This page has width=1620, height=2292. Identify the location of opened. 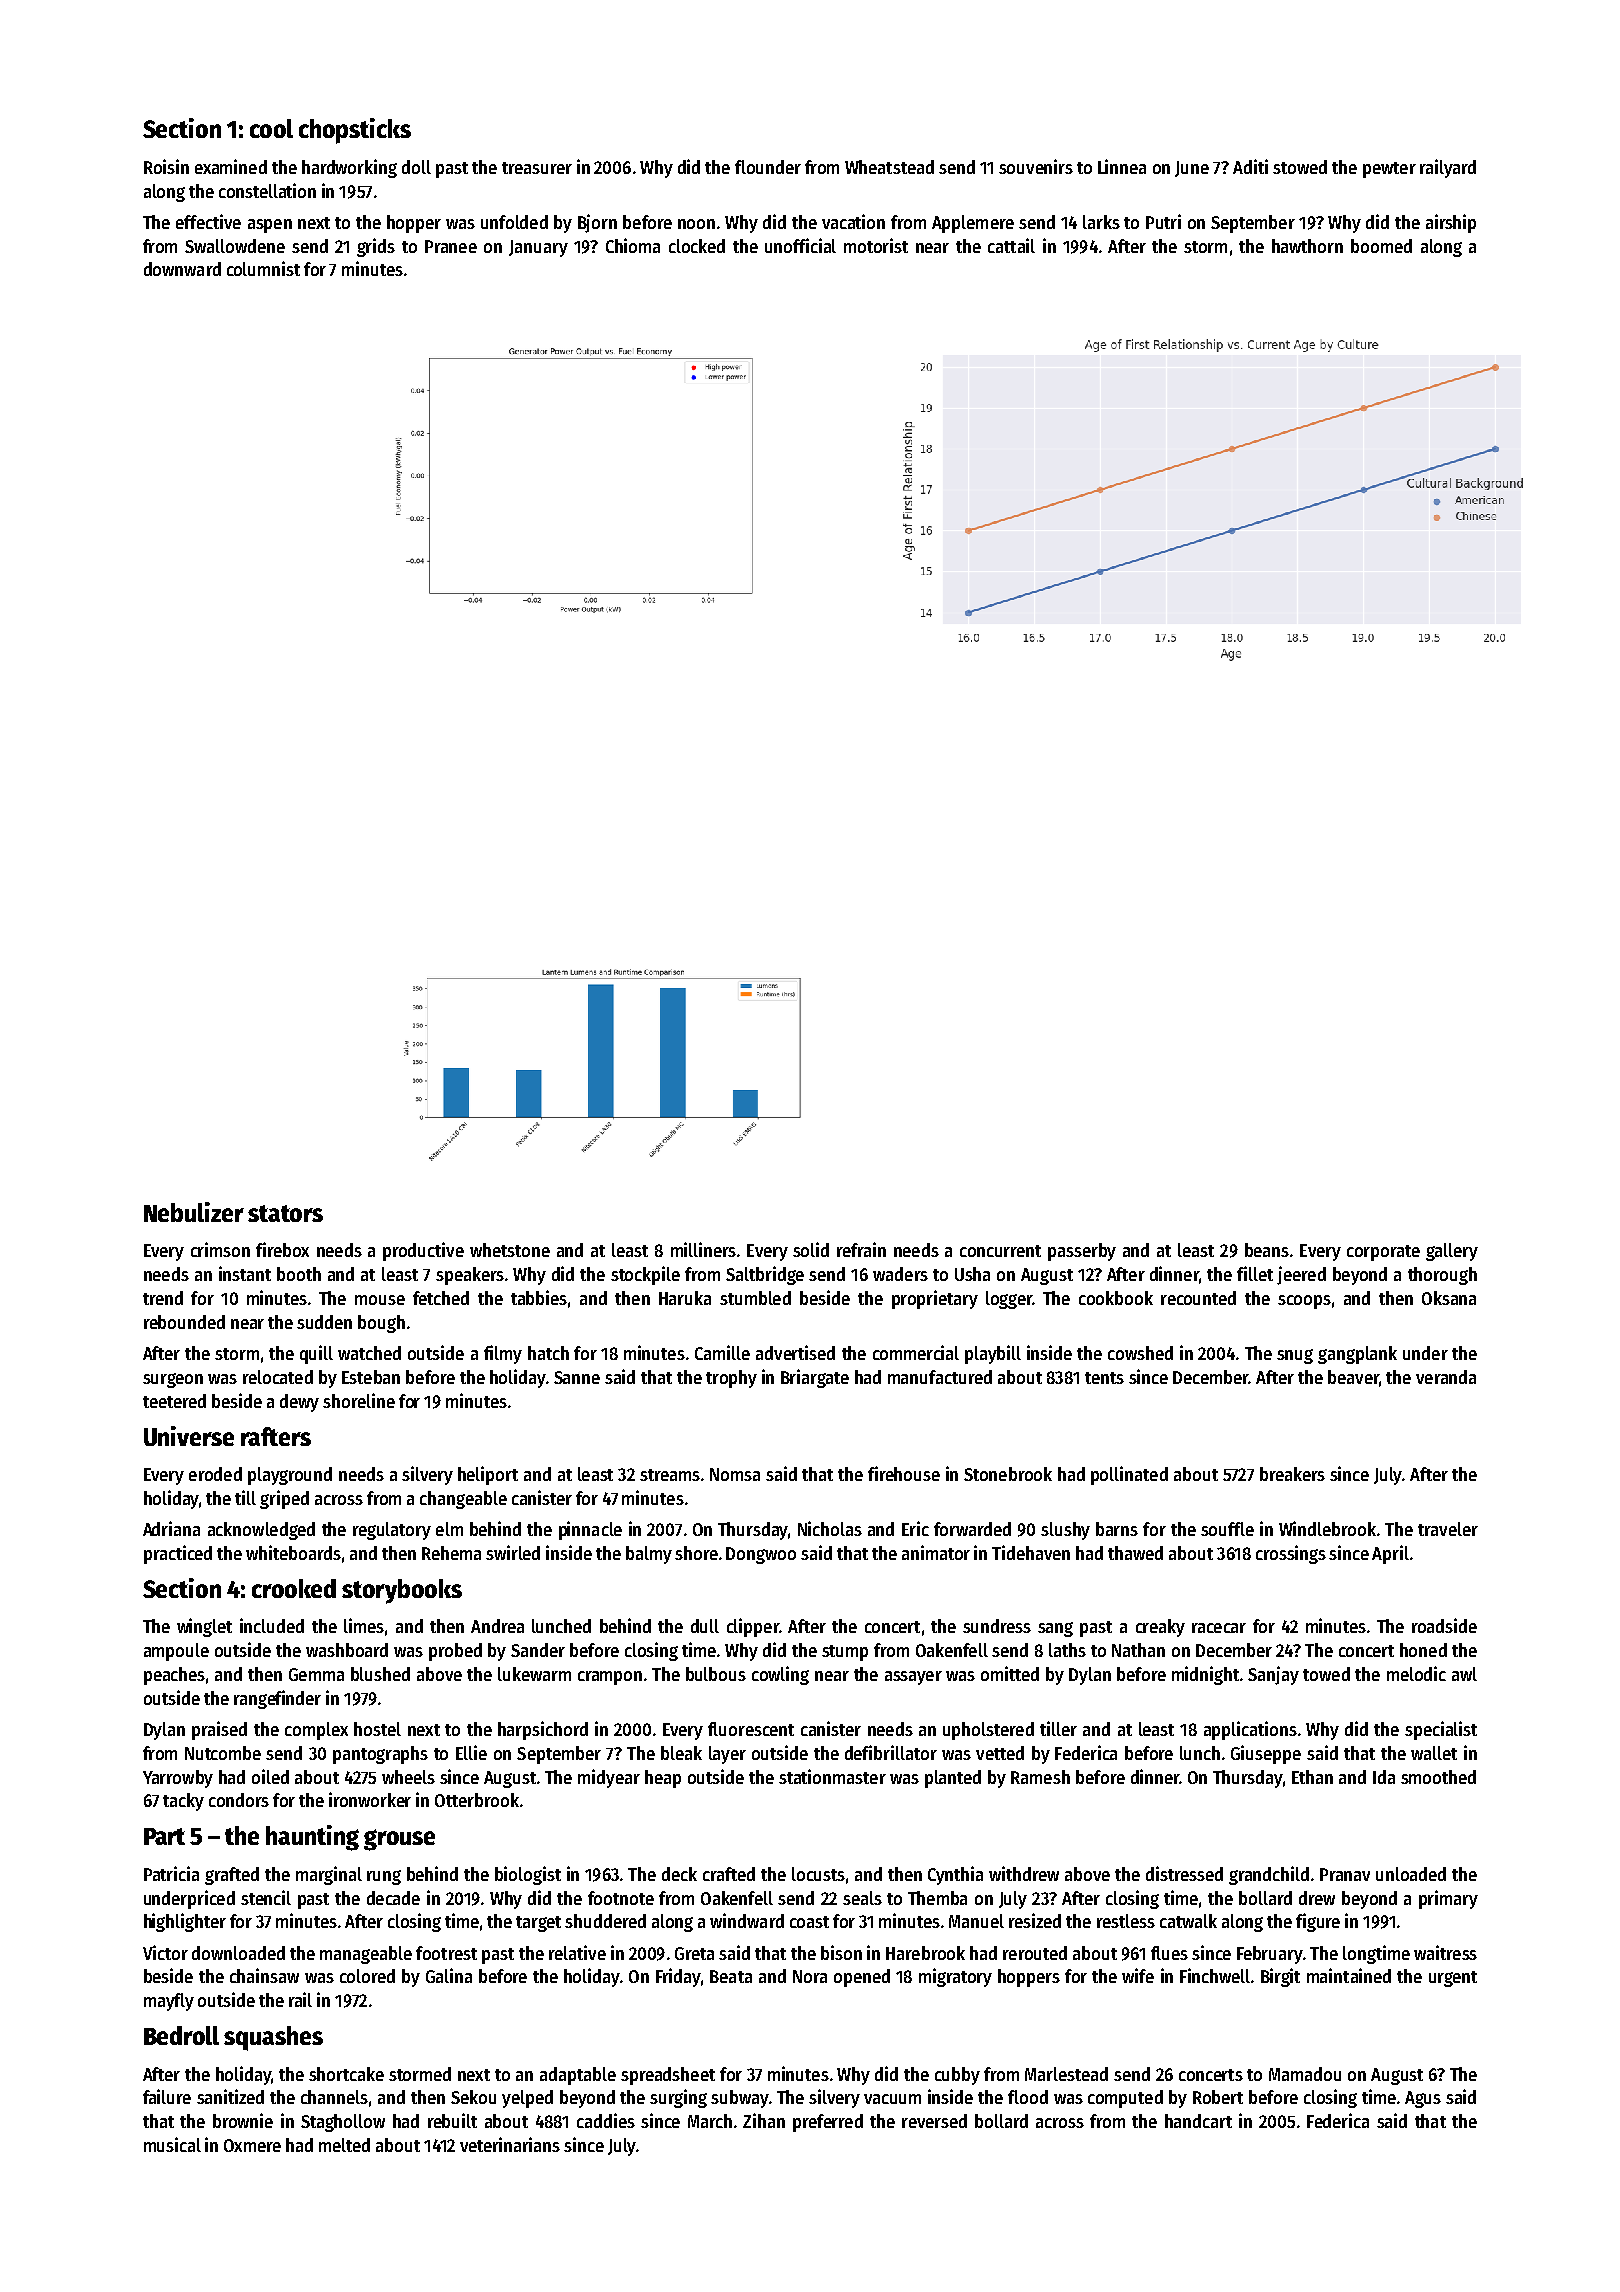
(862, 1978).
